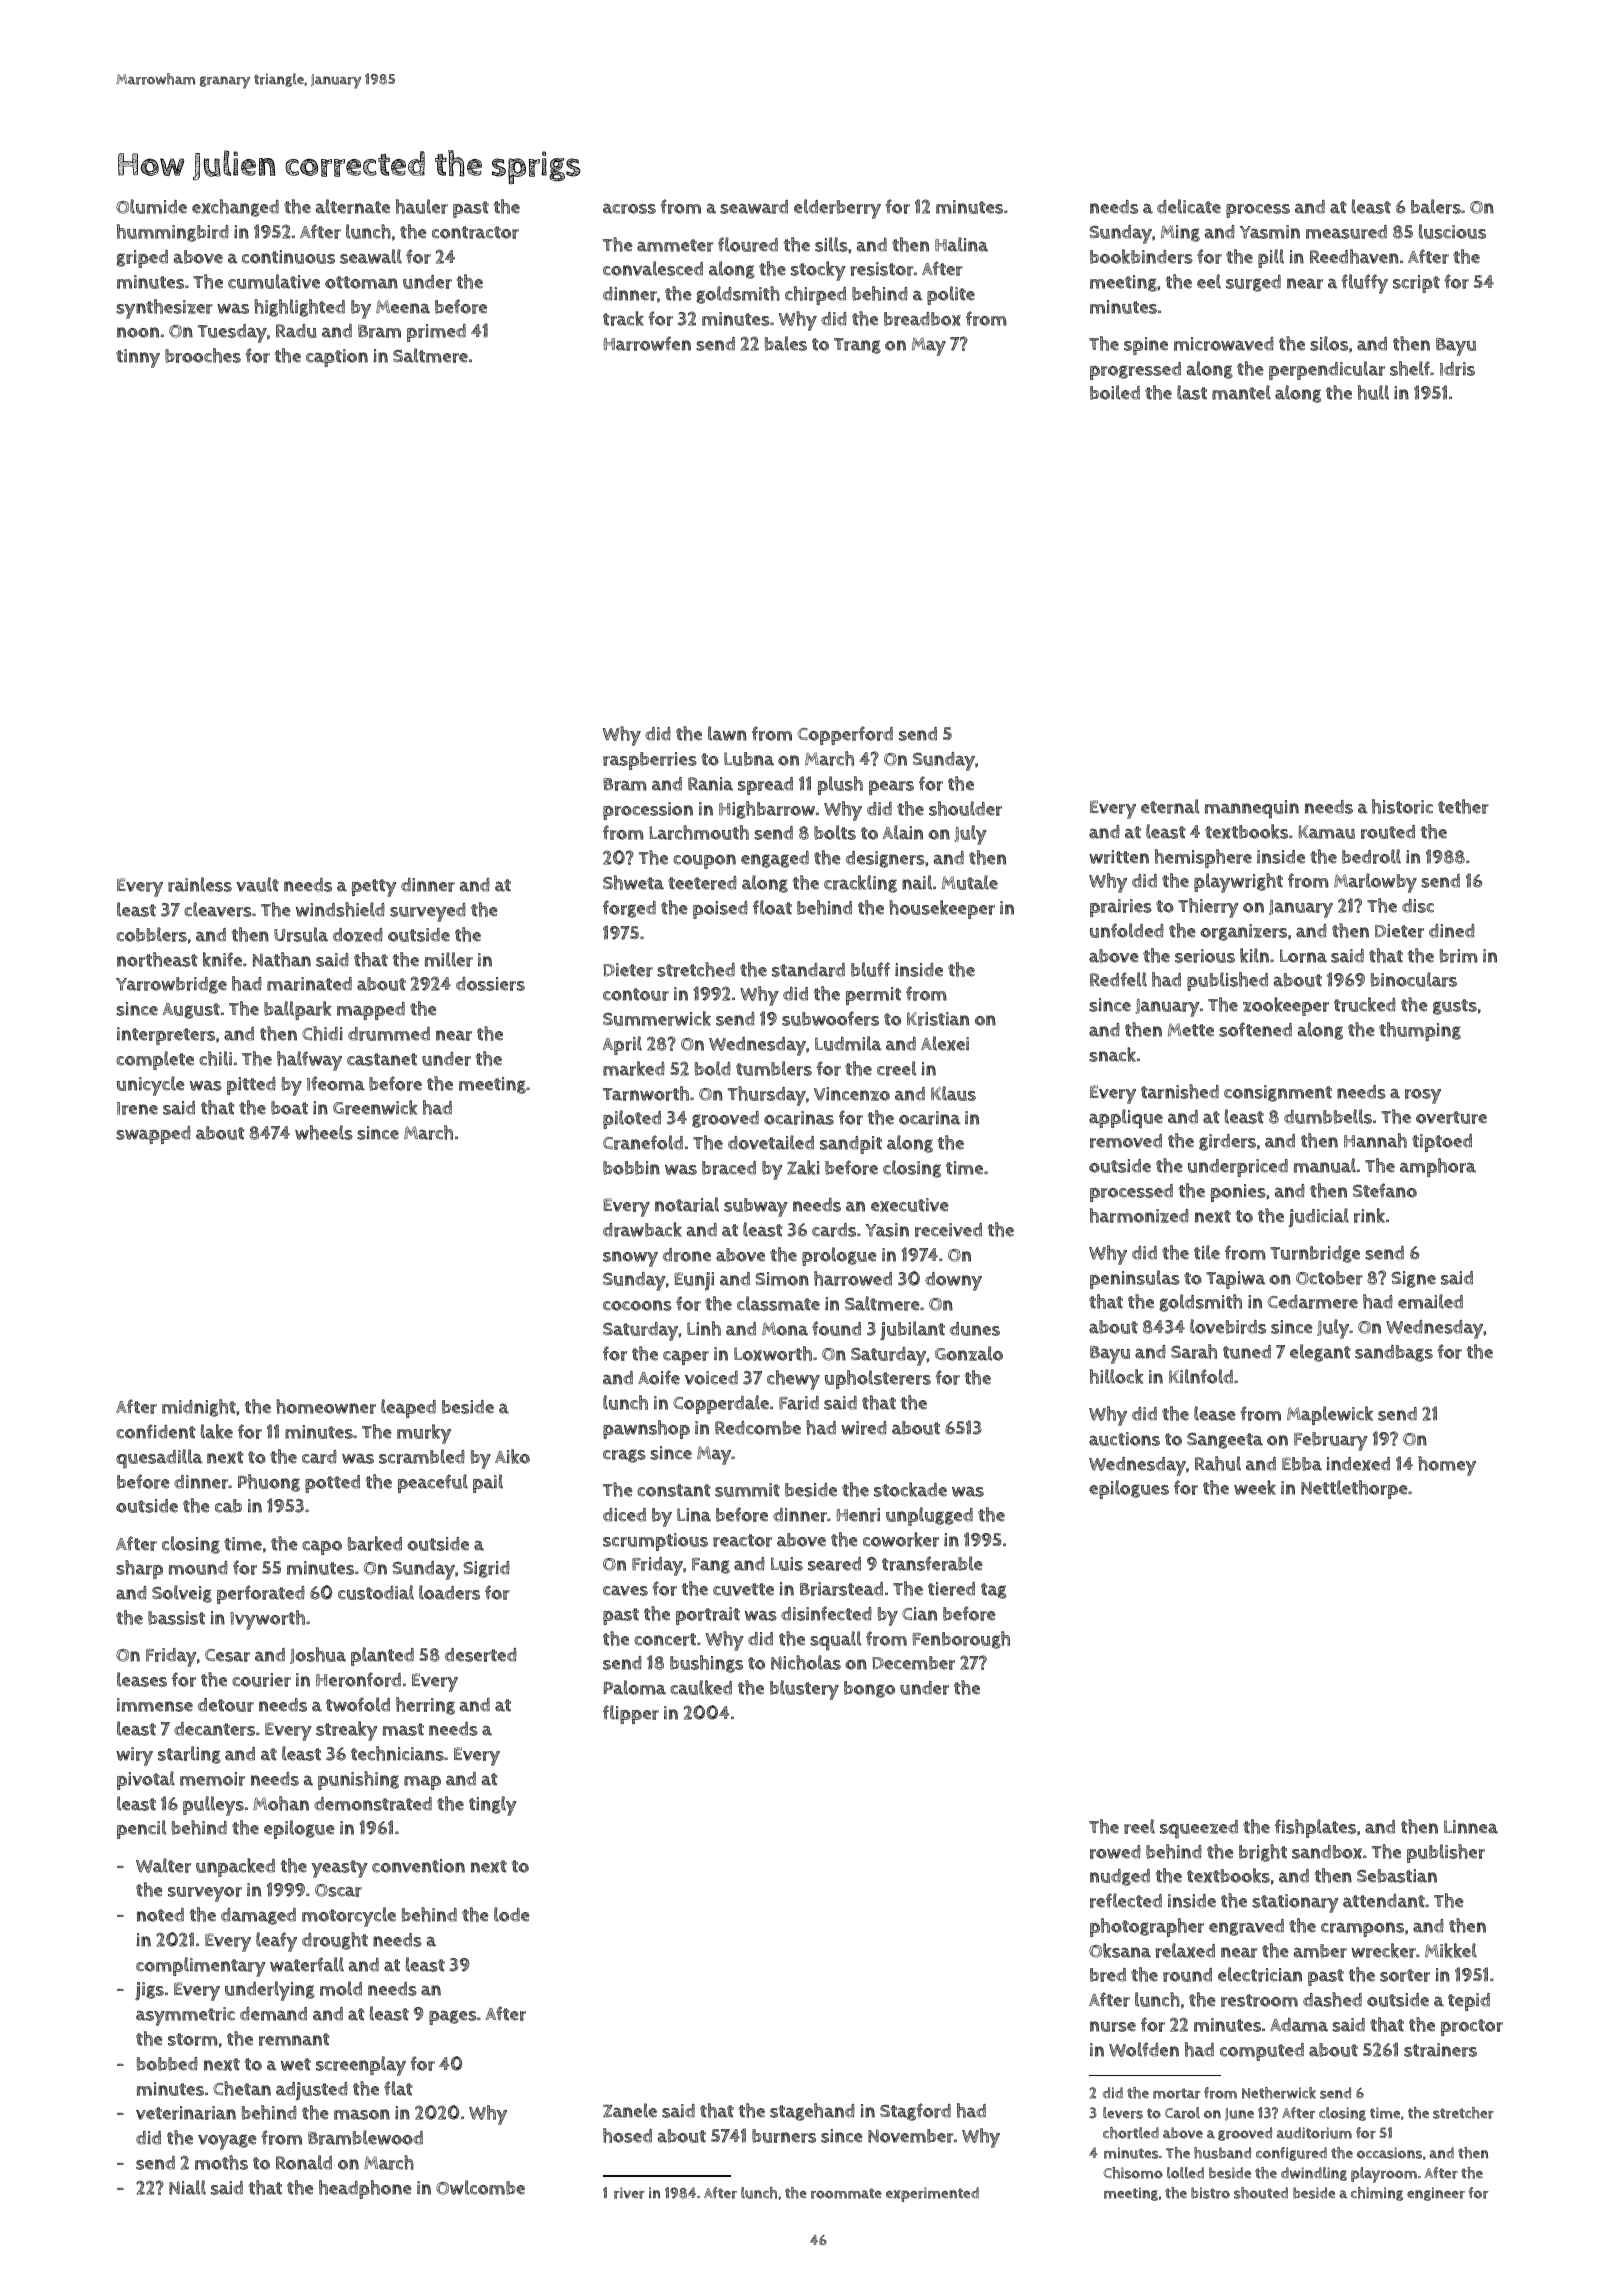  What do you see at coordinates (1451, 1950) in the page?
I see `Mikkel` at bounding box center [1451, 1950].
